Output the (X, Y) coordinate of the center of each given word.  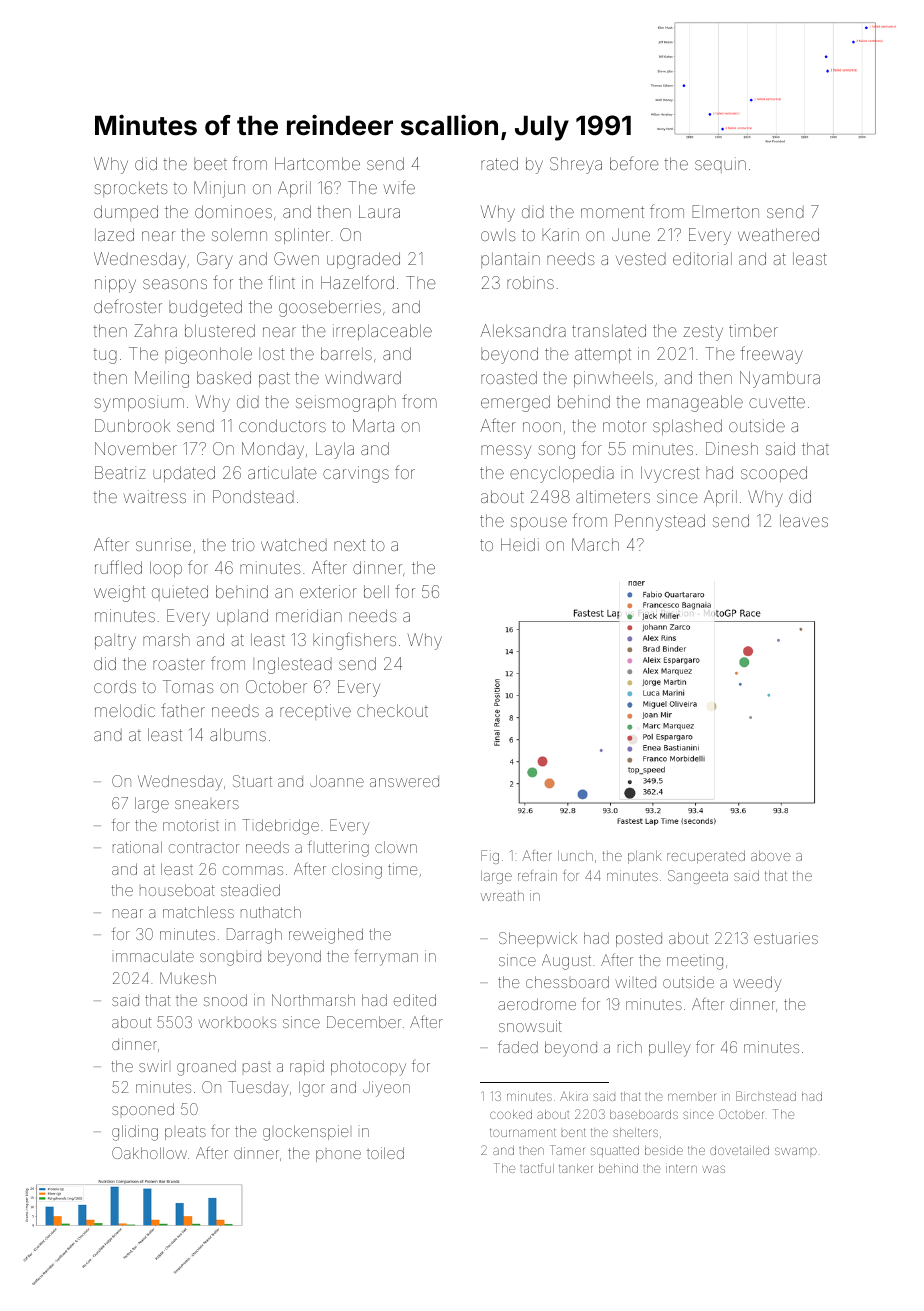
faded (518, 1046)
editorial (702, 258)
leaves (804, 520)
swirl (153, 1066)
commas (253, 870)
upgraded (363, 260)
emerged (515, 403)
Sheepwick (538, 939)
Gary (215, 260)
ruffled (118, 567)
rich (630, 1047)
